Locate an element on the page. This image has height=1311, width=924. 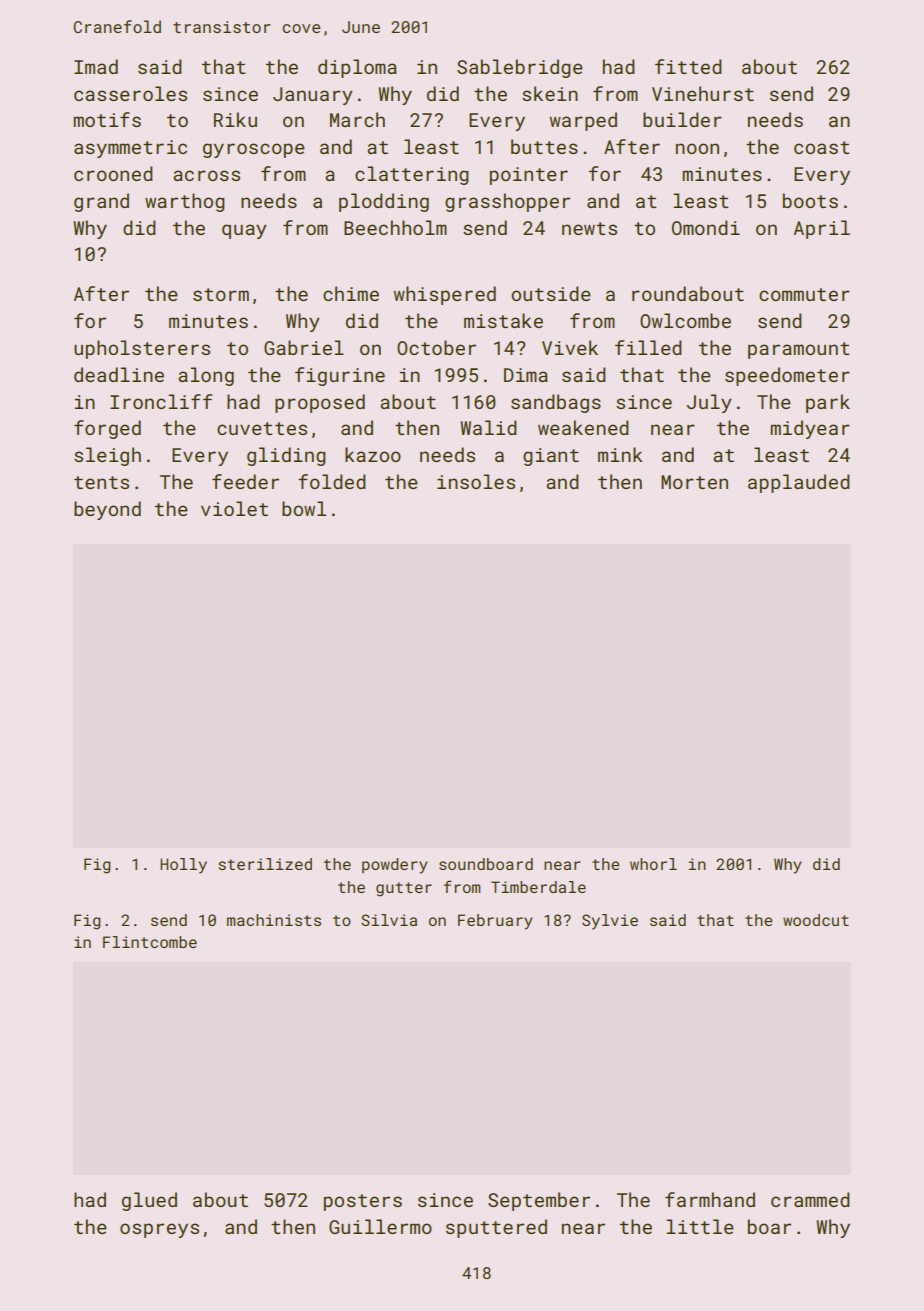
Sablebridge is located at coordinates (520, 68).
